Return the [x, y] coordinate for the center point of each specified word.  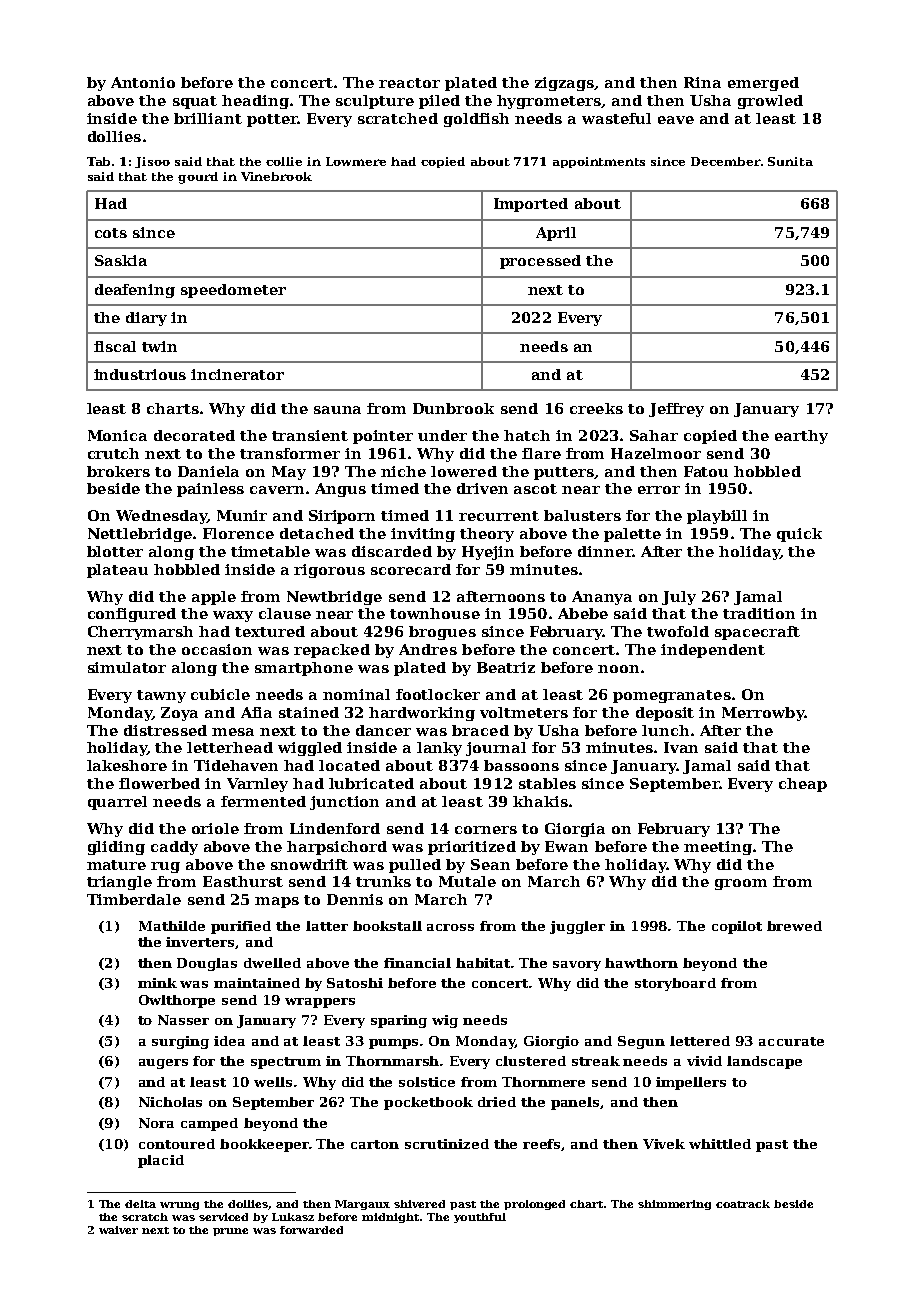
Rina [702, 82]
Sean [490, 864]
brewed [794, 926]
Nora [156, 1123]
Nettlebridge [140, 535]
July [679, 598]
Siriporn [342, 517]
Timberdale [134, 899]
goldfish [476, 120]
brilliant [208, 118]
